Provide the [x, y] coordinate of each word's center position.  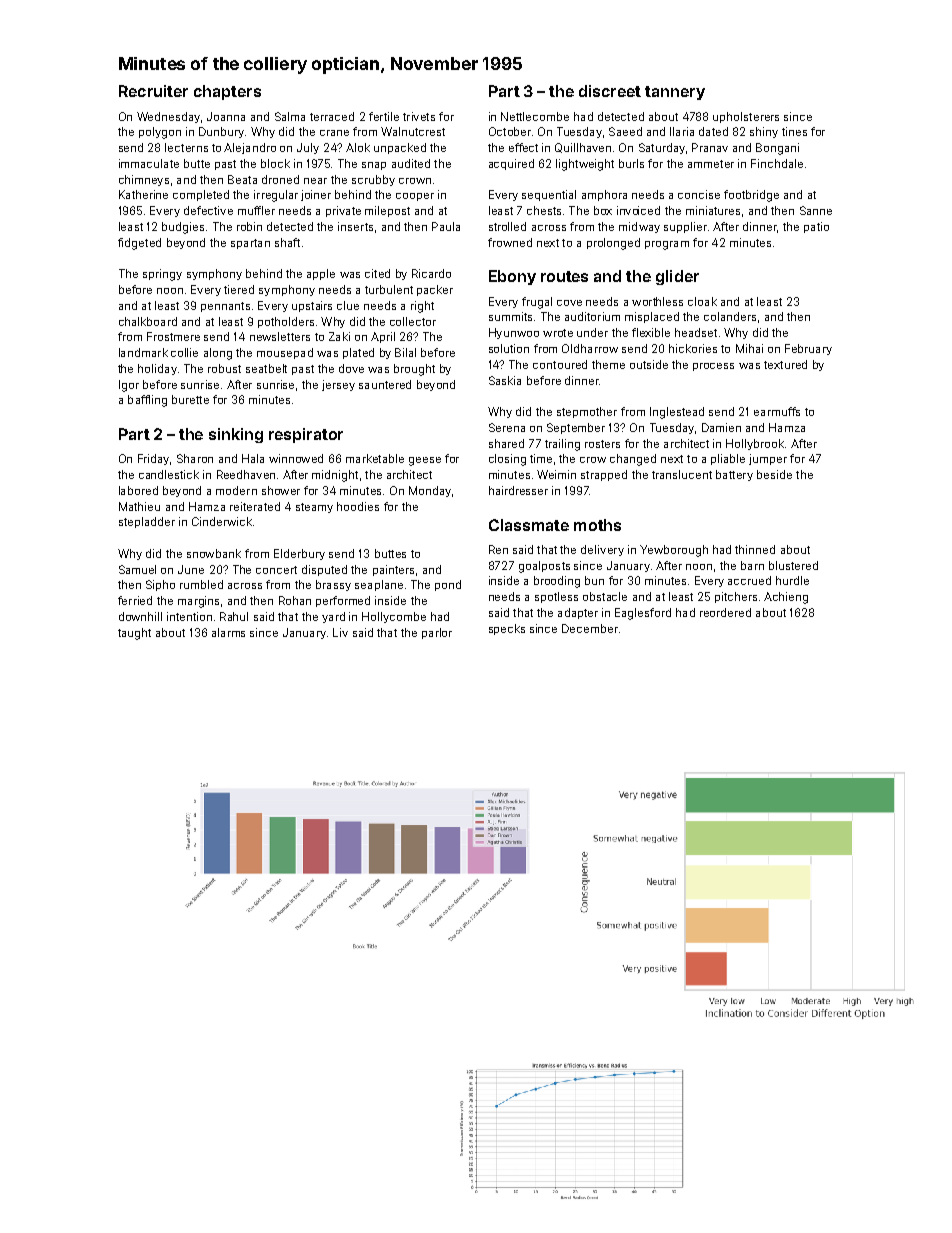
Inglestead [677, 413]
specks [507, 629]
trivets [419, 116]
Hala [253, 458]
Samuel [137, 569]
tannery [675, 93]
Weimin [556, 474]
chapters [227, 92]
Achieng [786, 598]
